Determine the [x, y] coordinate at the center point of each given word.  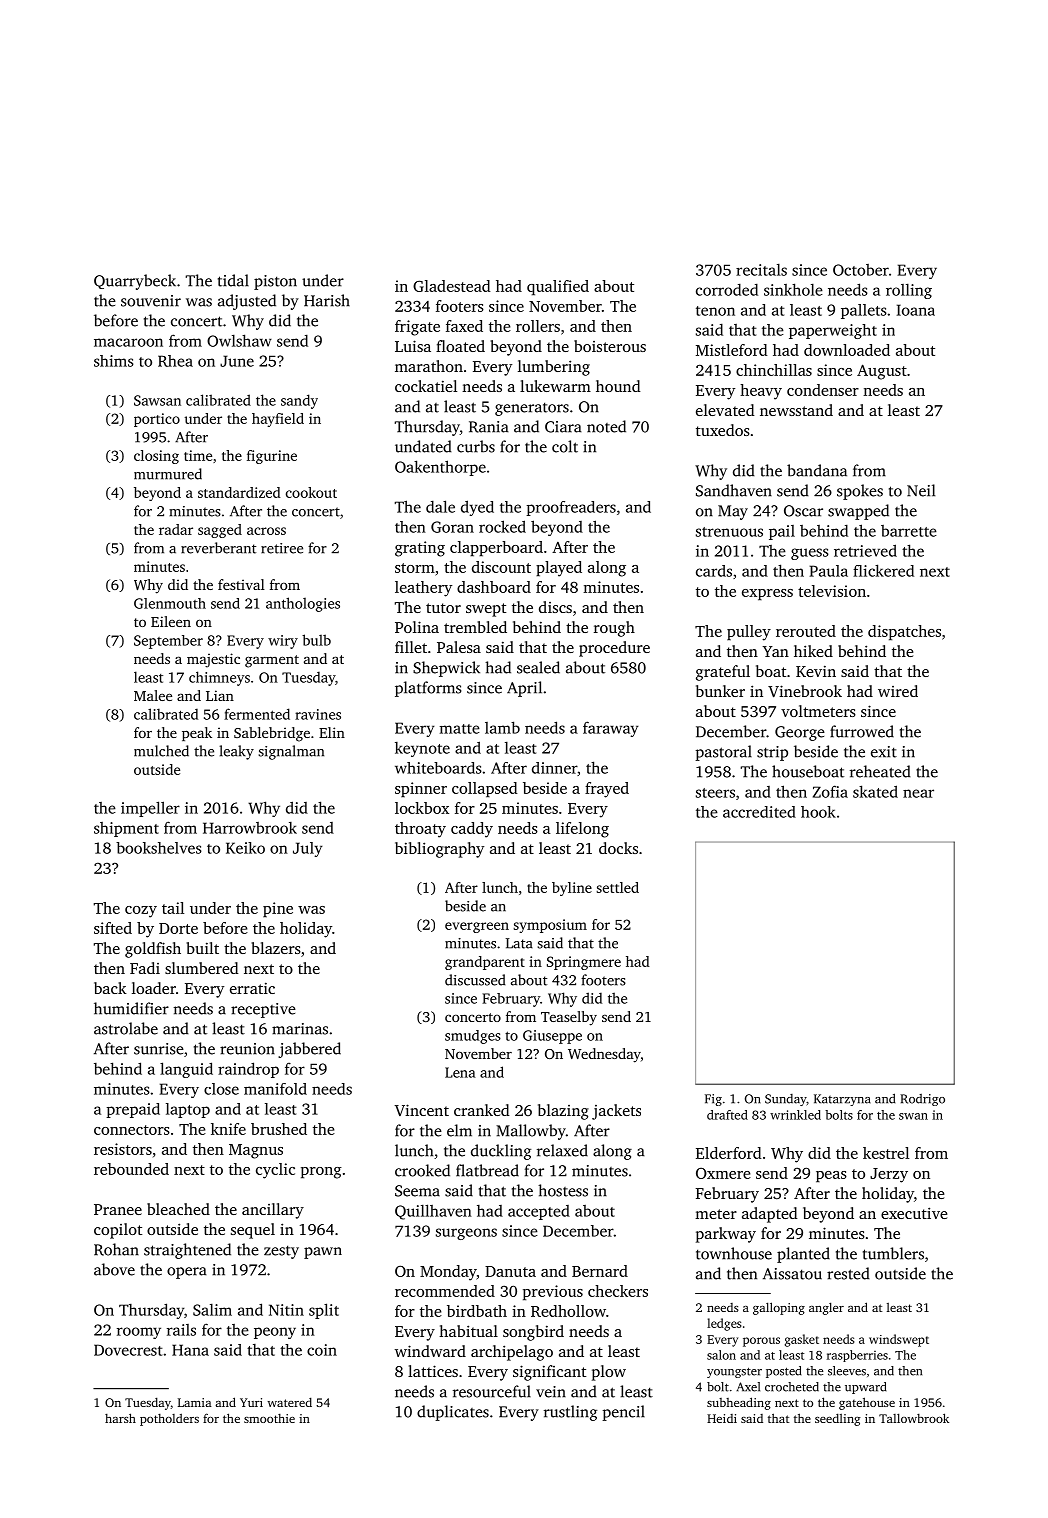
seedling [838, 1419]
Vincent [422, 1110]
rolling [909, 291]
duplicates [453, 1413]
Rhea [175, 361]
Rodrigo [922, 1100]
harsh [120, 1418]
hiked [813, 651]
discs [555, 607]
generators [532, 409]
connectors [132, 1130]
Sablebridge [272, 734]
